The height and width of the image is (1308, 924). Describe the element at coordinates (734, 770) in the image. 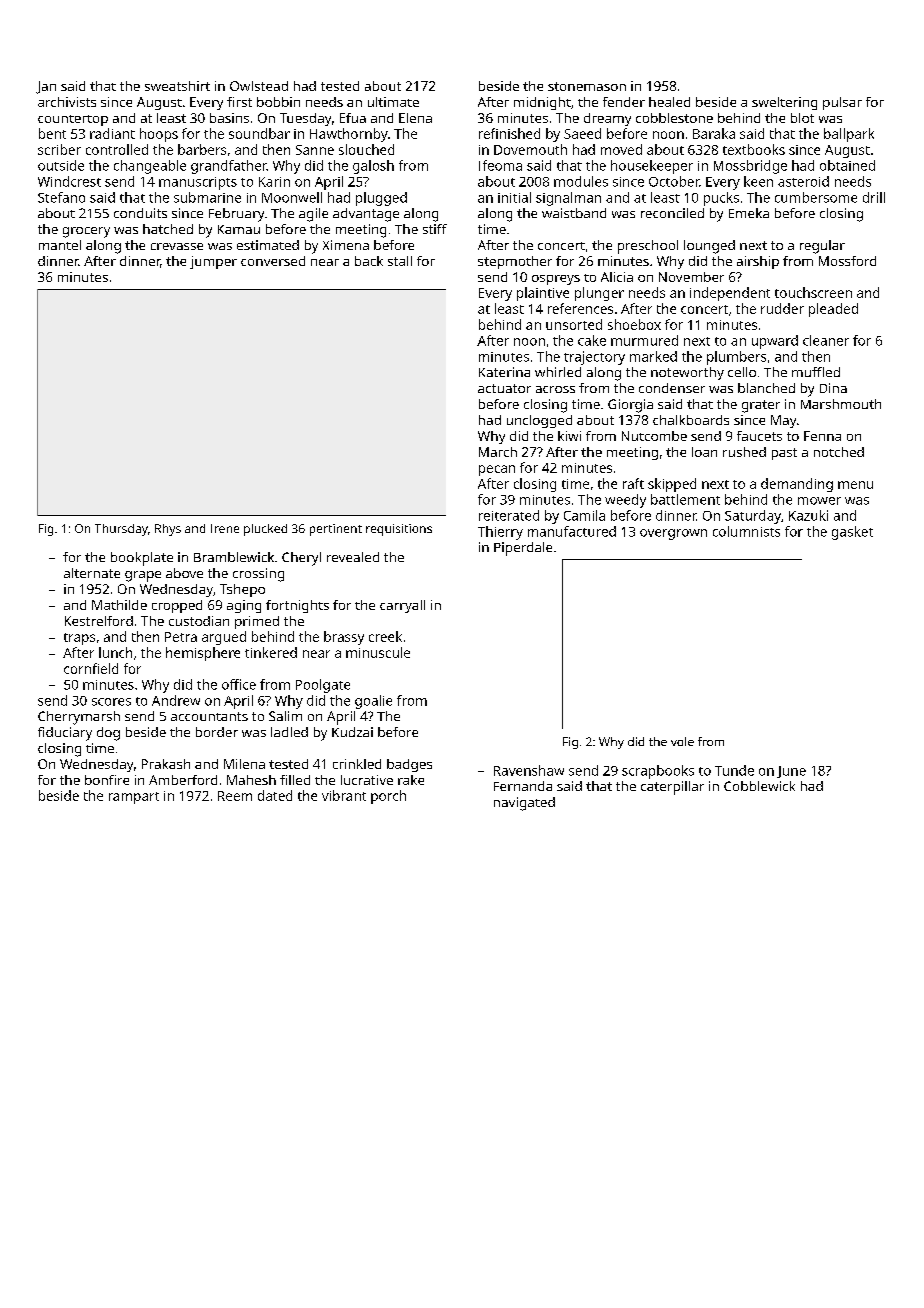

I see `Tunde` at that location.
